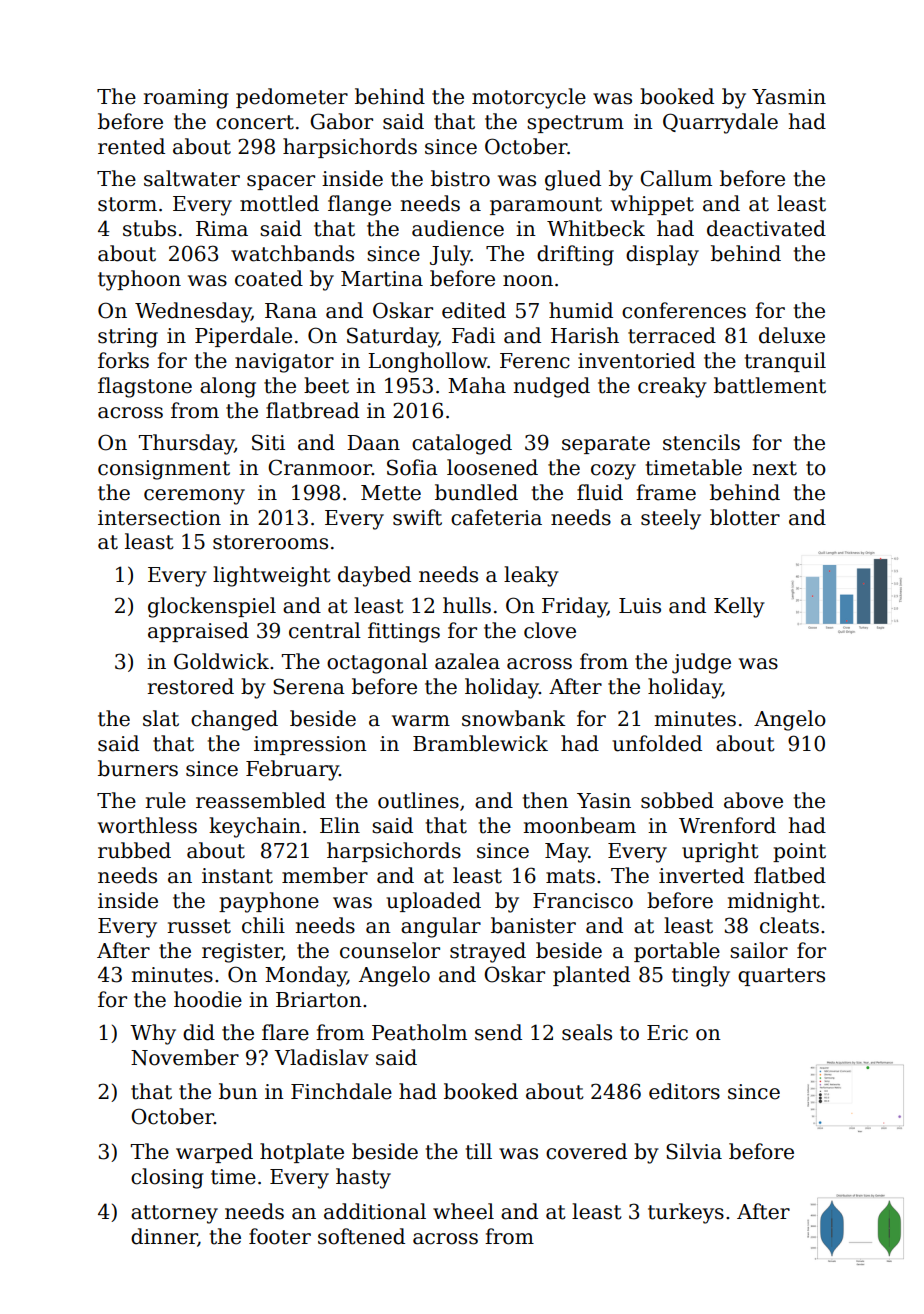  Describe the element at coordinates (292, 98) in the document. I see `pedometer` at that location.
